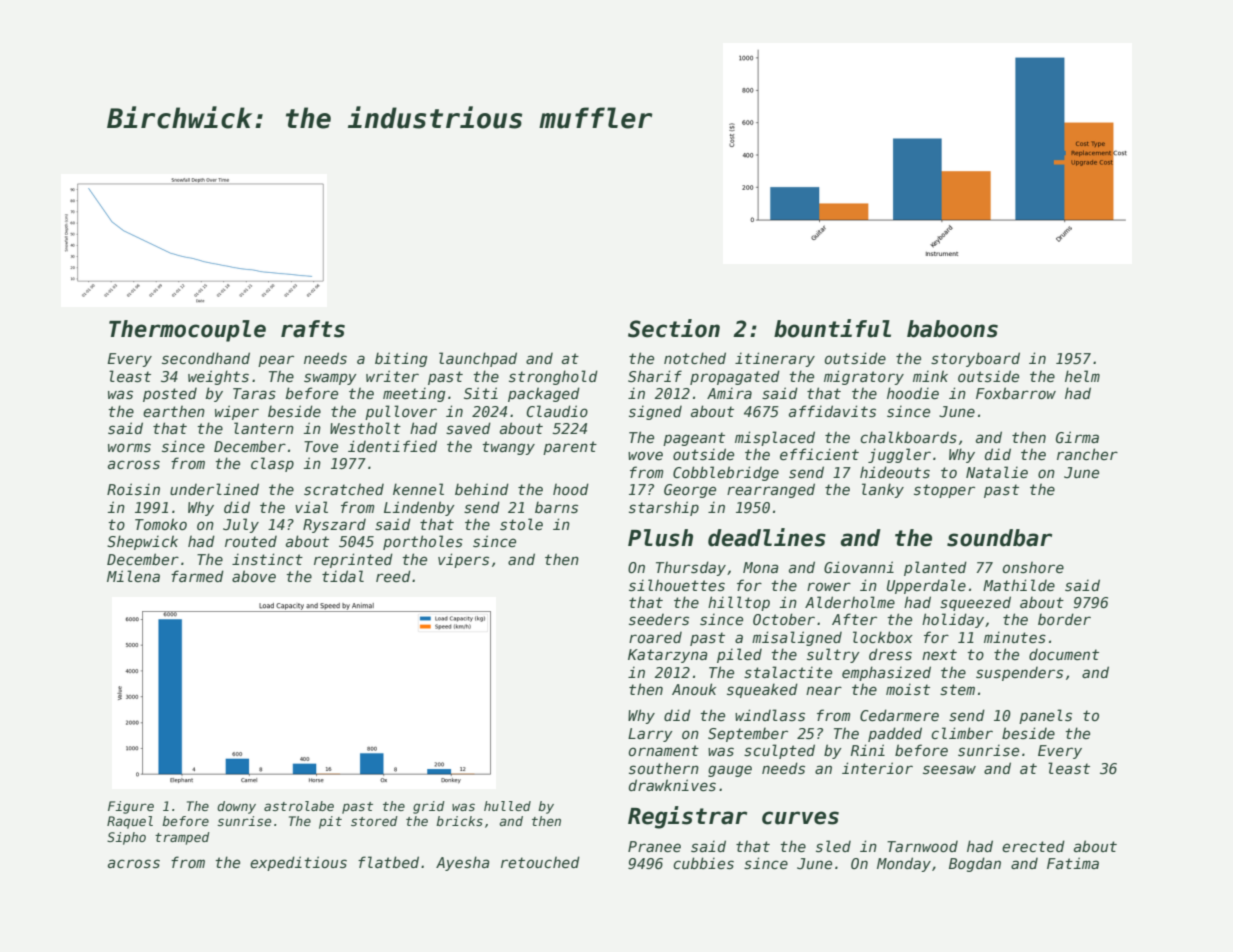 The height and width of the page is (952, 1233). What do you see at coordinates (975, 864) in the page?
I see `Bogdan` at bounding box center [975, 864].
